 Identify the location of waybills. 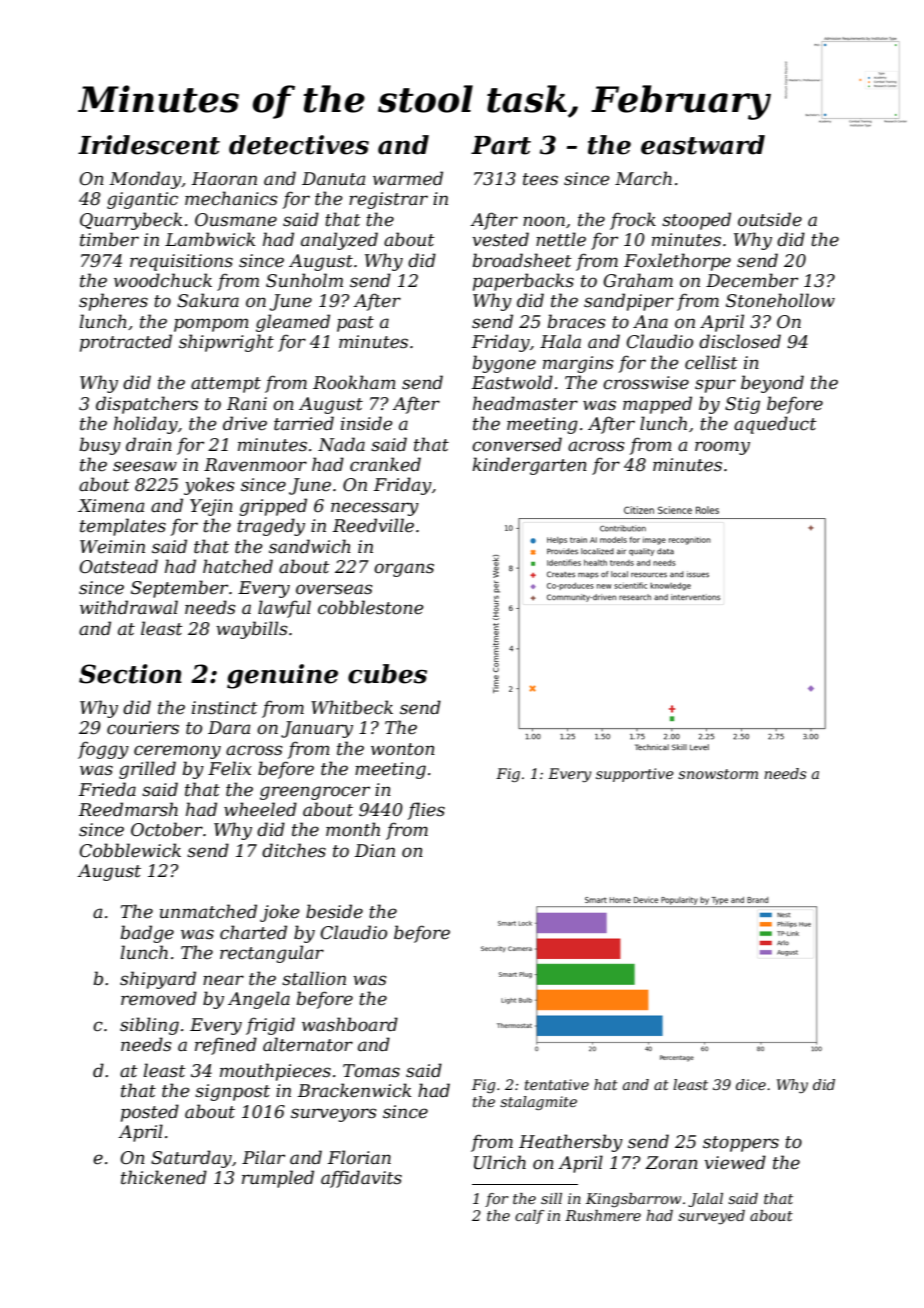
(252, 630).
